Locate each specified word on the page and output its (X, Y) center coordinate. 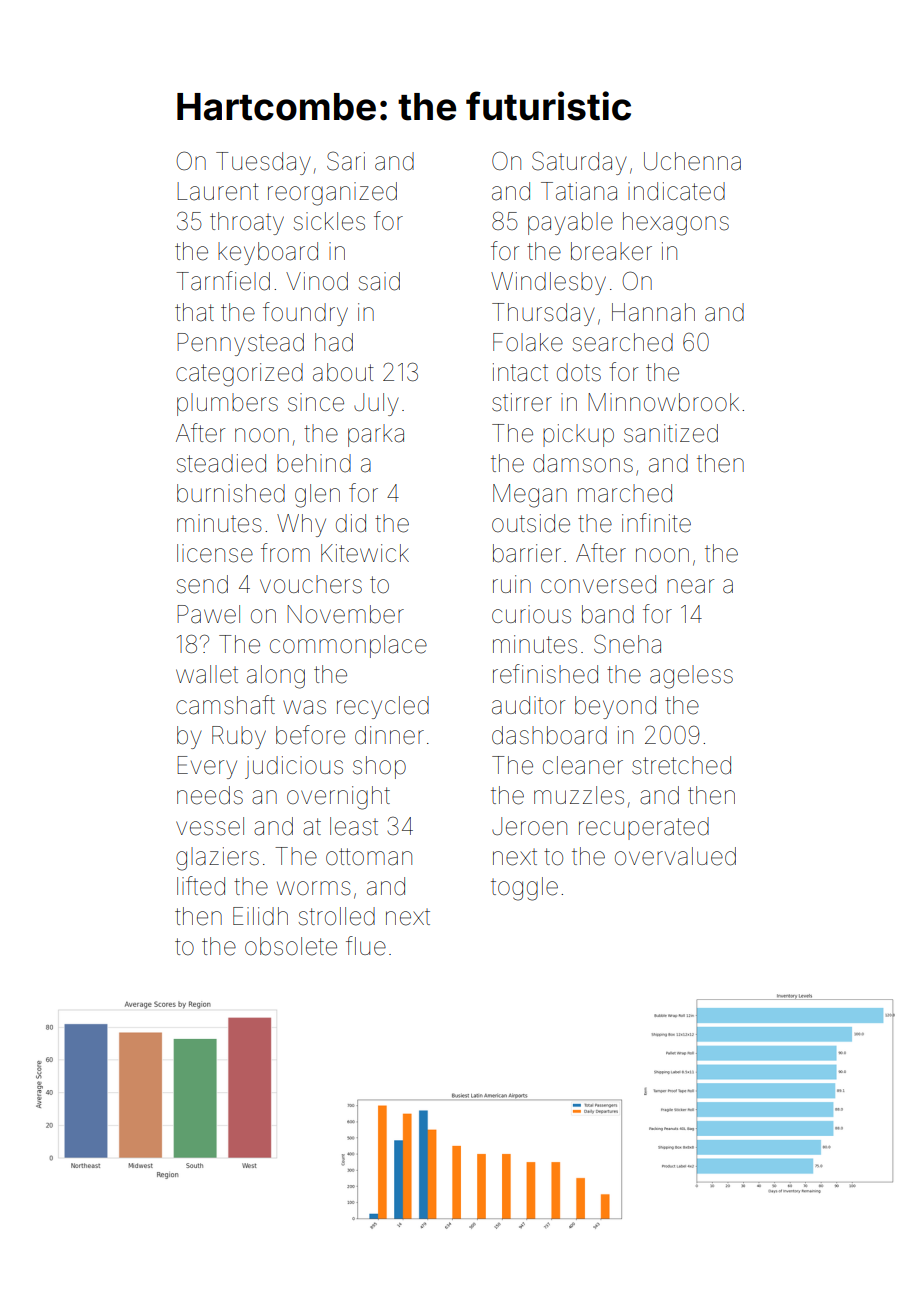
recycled (383, 707)
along (276, 677)
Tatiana (579, 191)
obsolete (291, 946)
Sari (346, 161)
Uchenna (692, 161)
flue (366, 946)
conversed (598, 584)
